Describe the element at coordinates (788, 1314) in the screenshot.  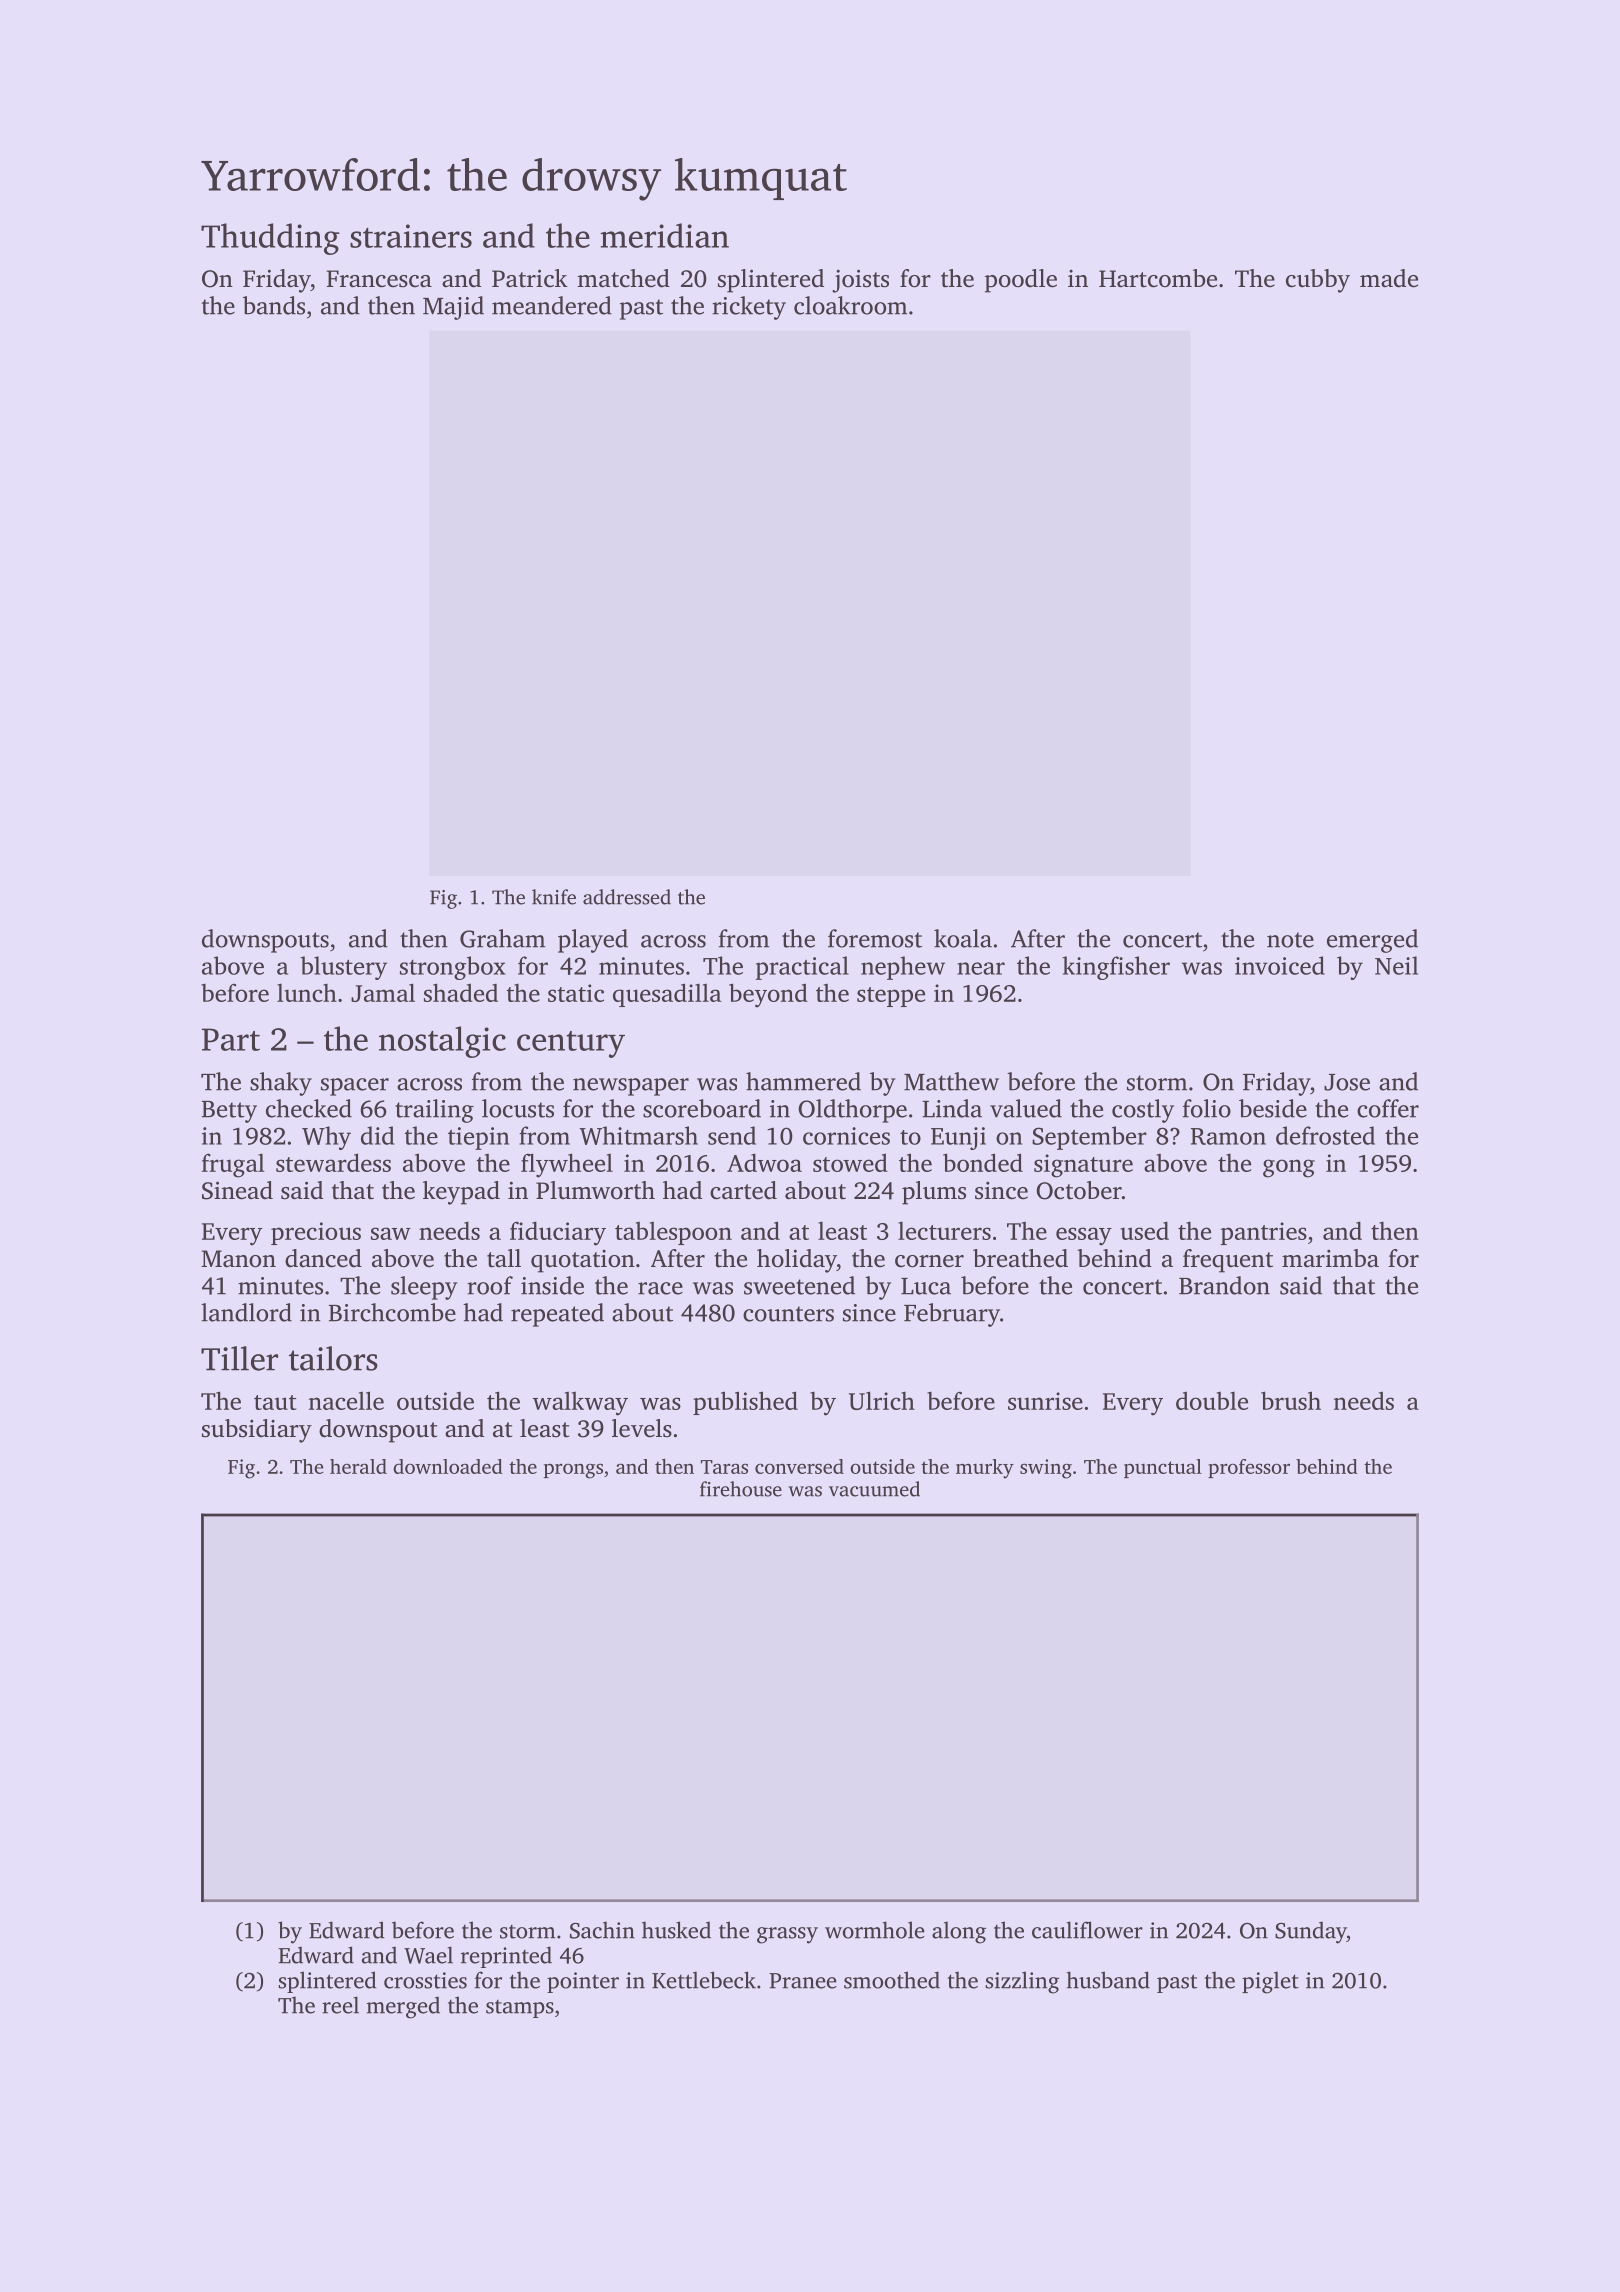
I see `counters` at that location.
